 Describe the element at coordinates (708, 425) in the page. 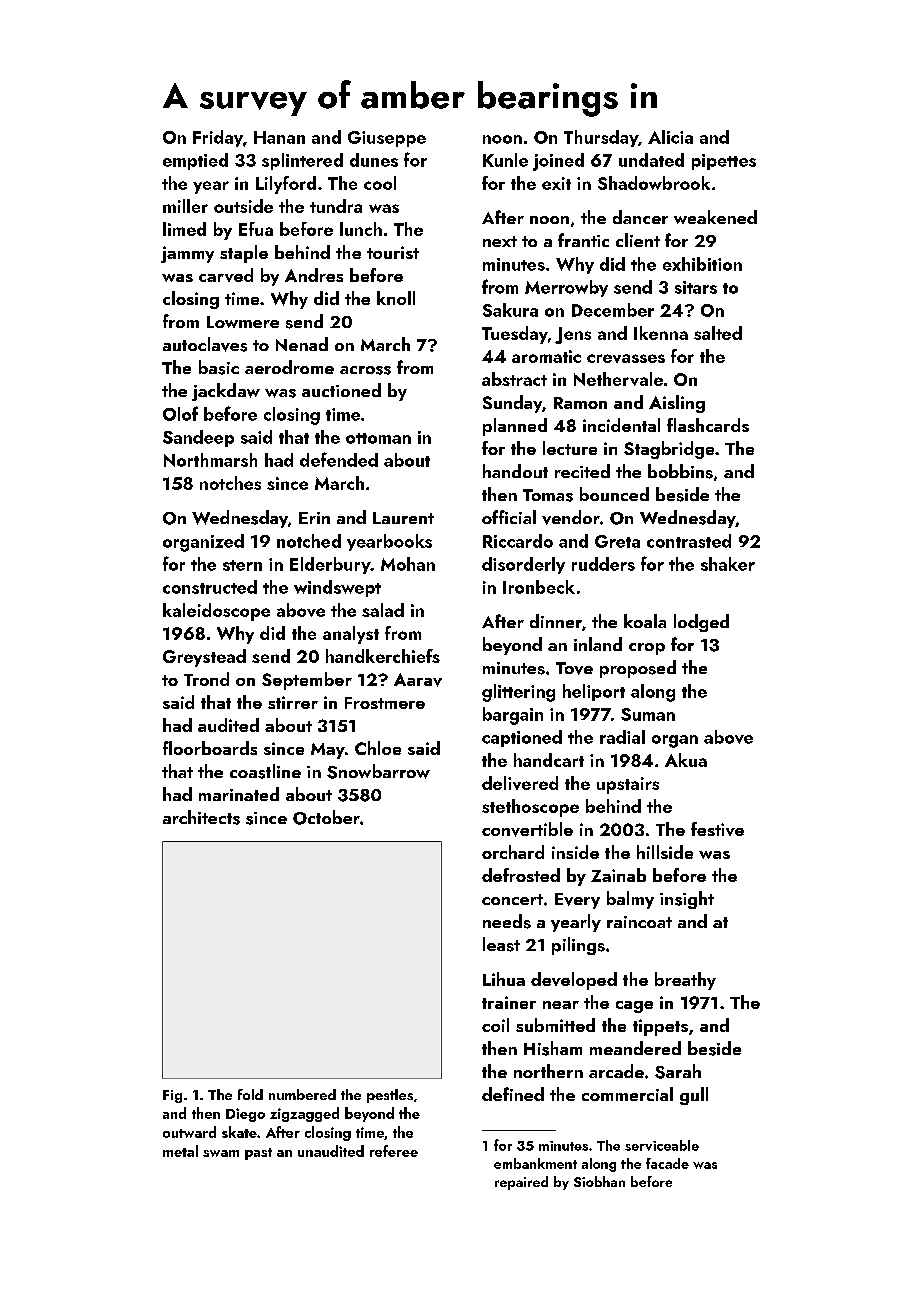

I see `flashcards` at that location.
